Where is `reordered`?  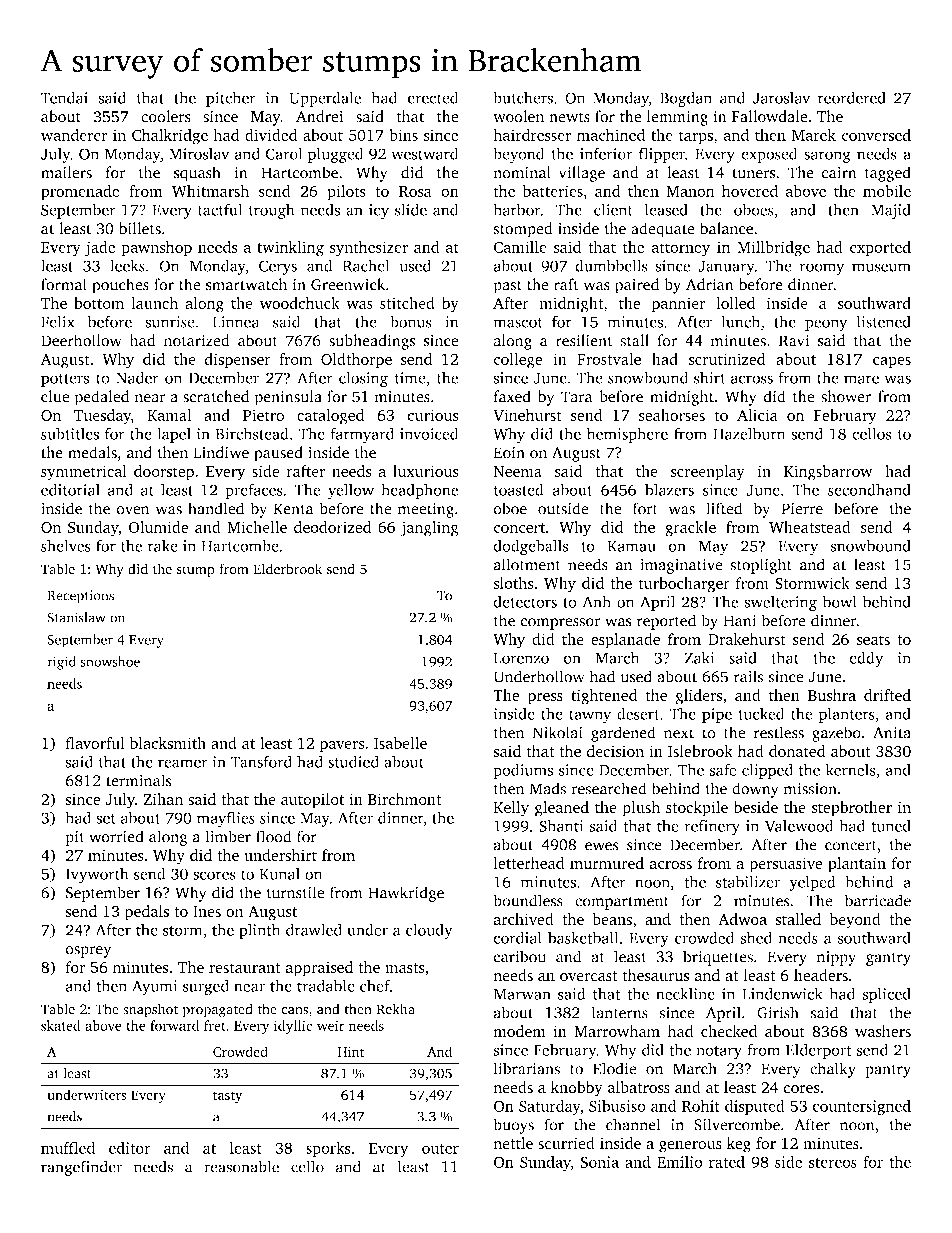 reordered is located at coordinates (852, 97).
